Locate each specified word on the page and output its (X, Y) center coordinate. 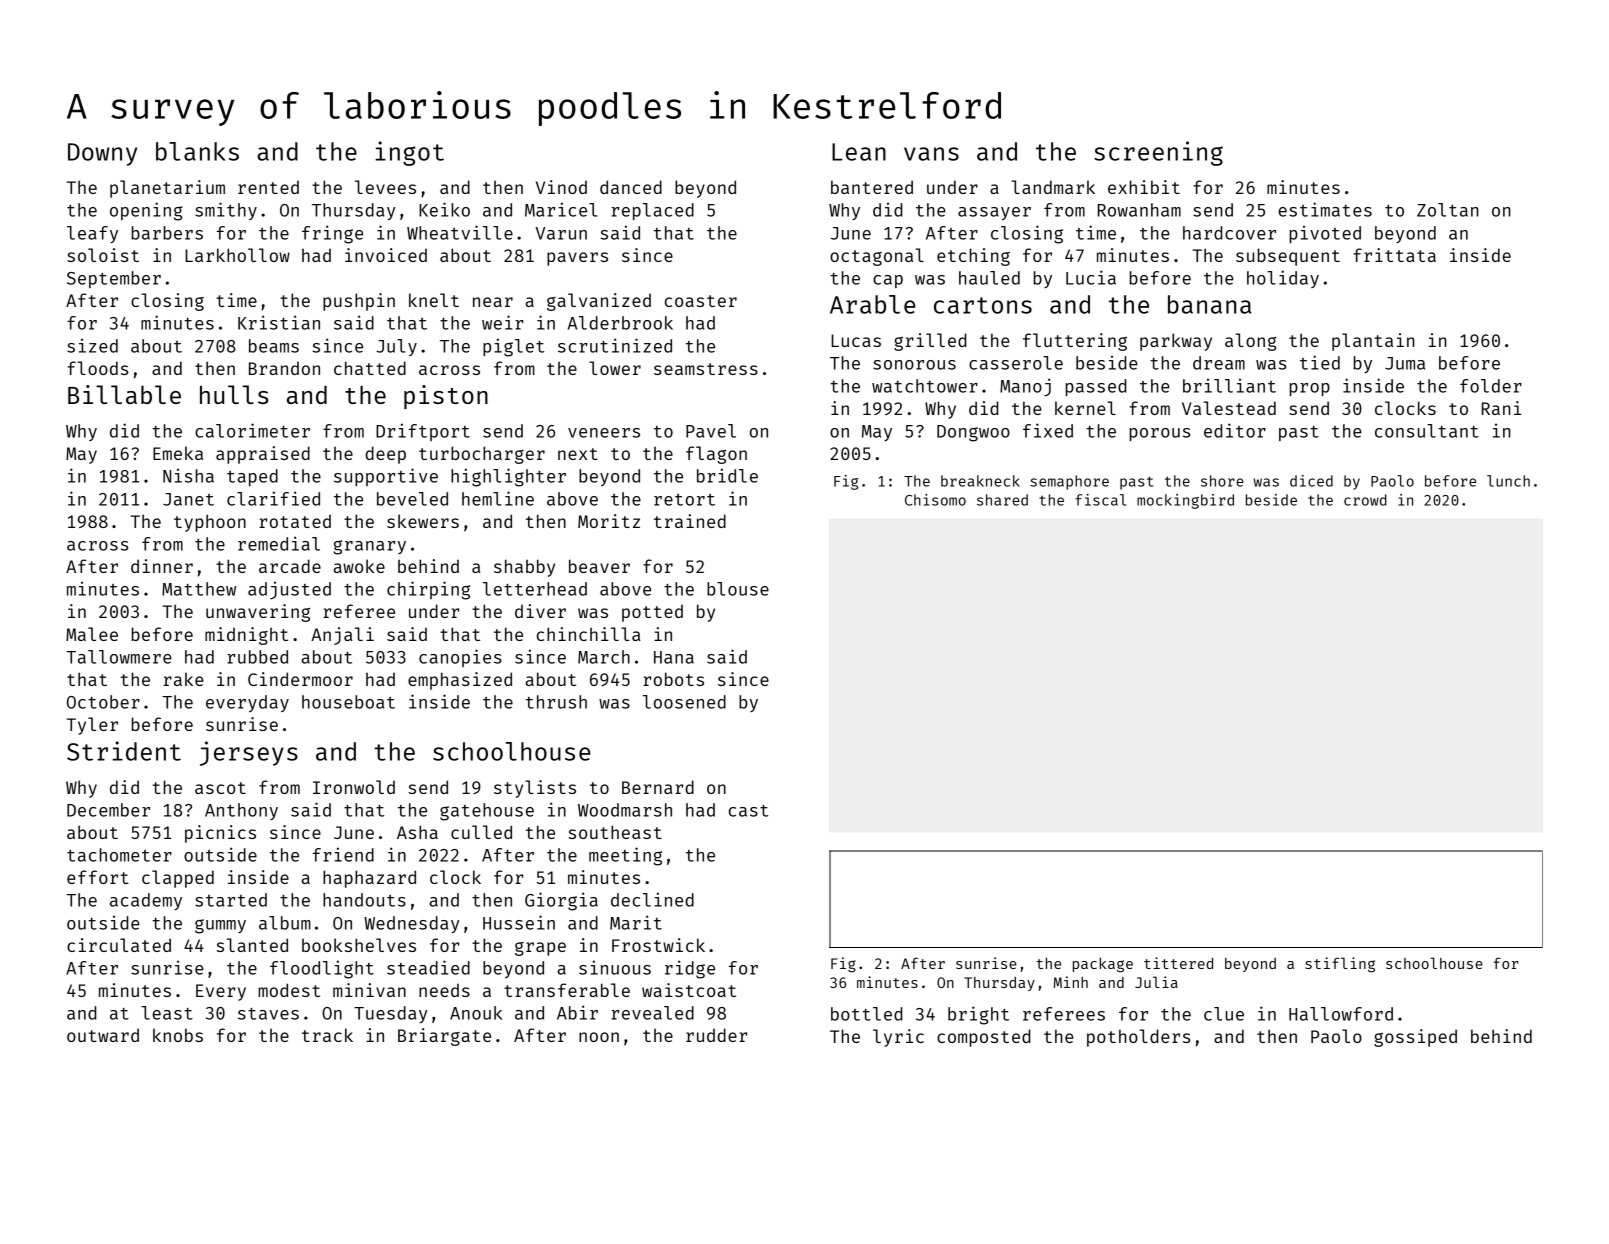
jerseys (249, 753)
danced (631, 187)
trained (690, 521)
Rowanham (1139, 210)
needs (444, 990)
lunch (1508, 481)
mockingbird (1185, 501)
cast (748, 811)
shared (1002, 500)
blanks (197, 151)
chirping (428, 590)
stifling (1340, 965)
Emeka (178, 453)
